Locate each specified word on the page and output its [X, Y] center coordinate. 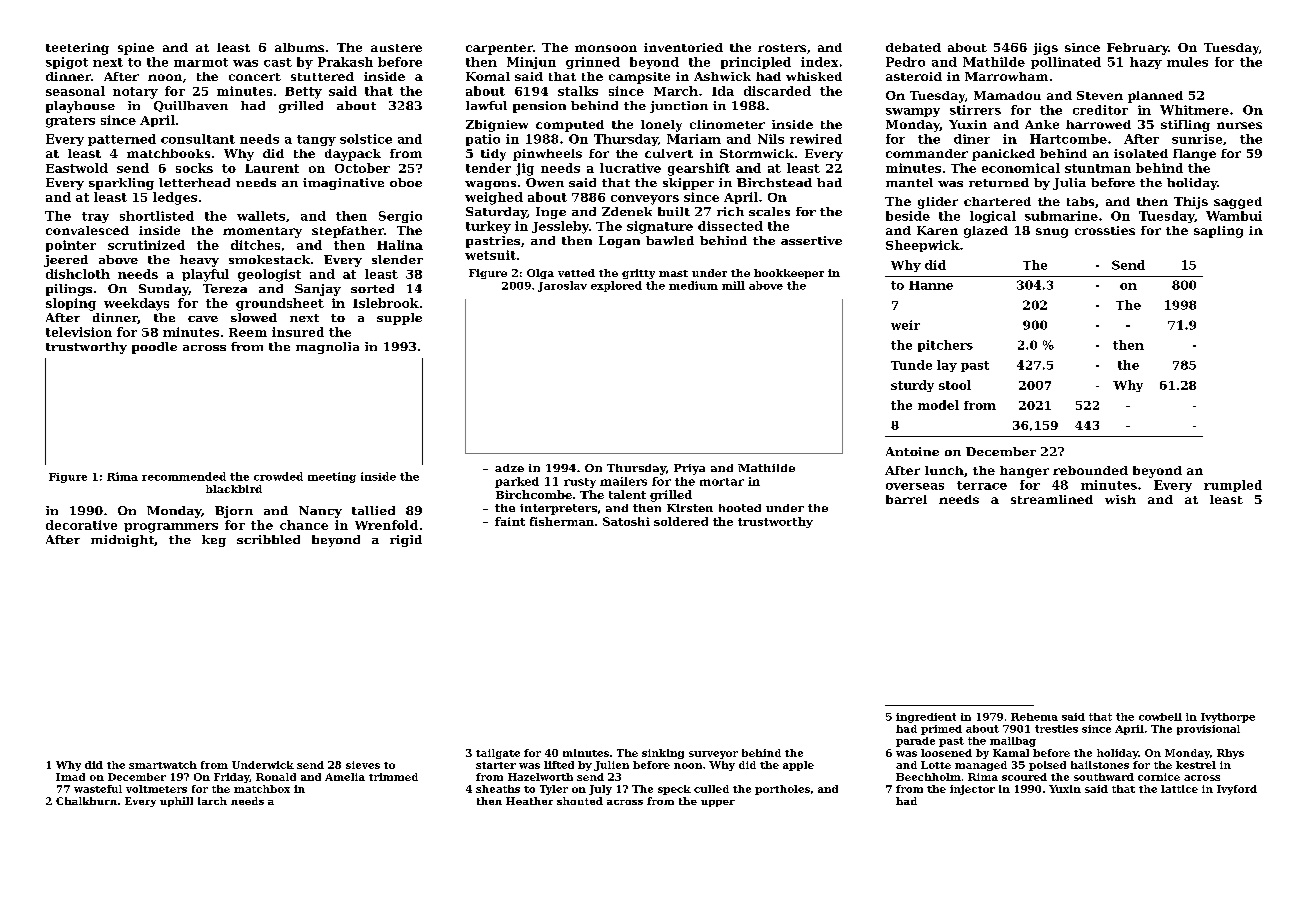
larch [212, 801]
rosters [782, 48]
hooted [740, 508]
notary [135, 93]
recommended [184, 476]
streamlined [1052, 499]
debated [913, 47]
